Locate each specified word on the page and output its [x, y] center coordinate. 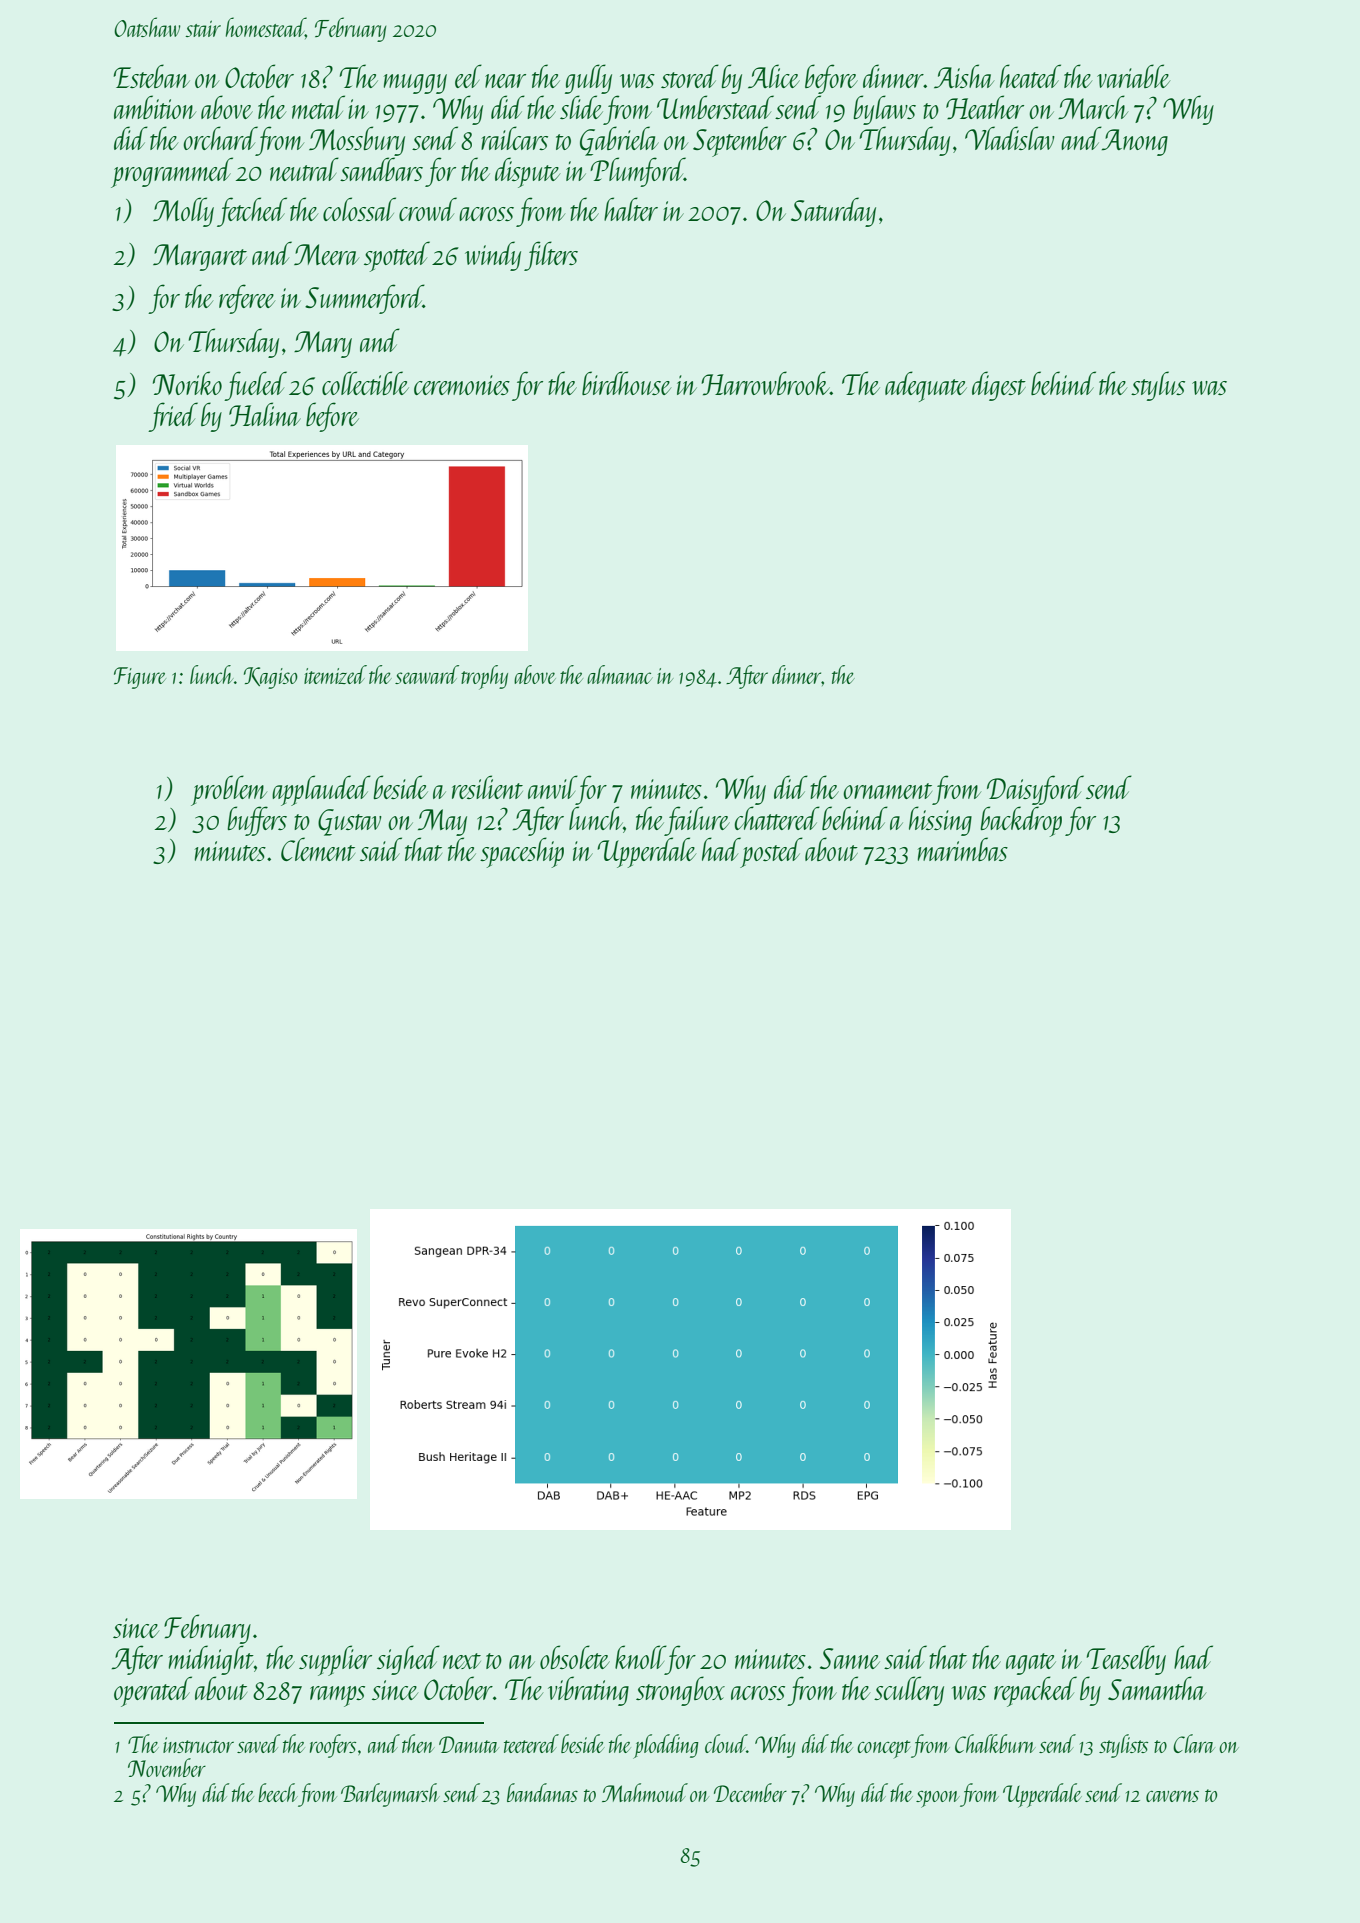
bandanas [542, 1792]
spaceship [522, 852]
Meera [326, 254]
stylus [1158, 386]
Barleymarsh [390, 1795]
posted [772, 852]
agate [1031, 1664]
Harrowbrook [765, 383]
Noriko [187, 383]
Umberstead [715, 107]
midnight [211, 1660]
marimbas [963, 849]
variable [1133, 76]
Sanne [850, 1658]
